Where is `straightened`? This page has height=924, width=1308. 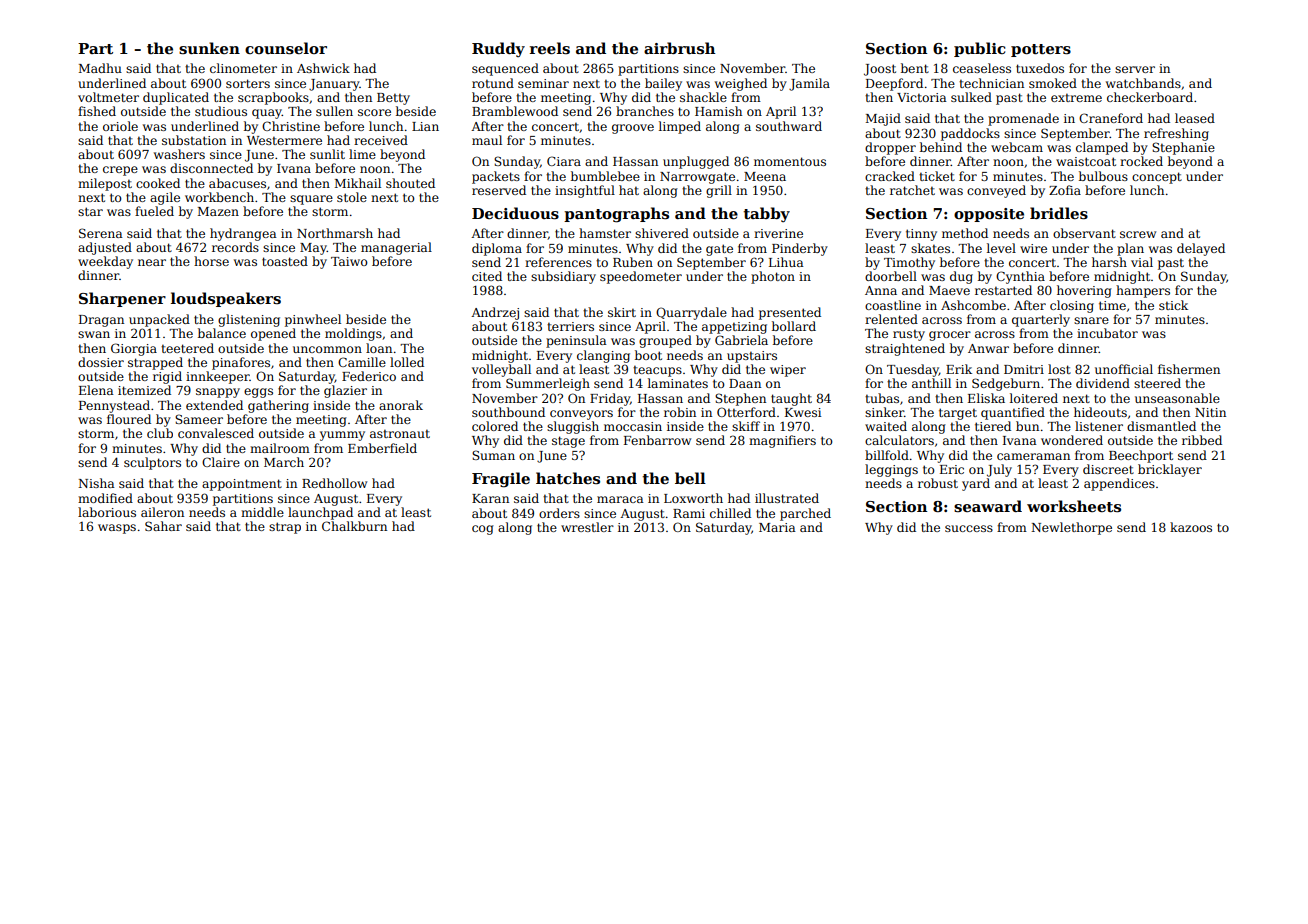
straightened is located at coordinates (905, 349).
